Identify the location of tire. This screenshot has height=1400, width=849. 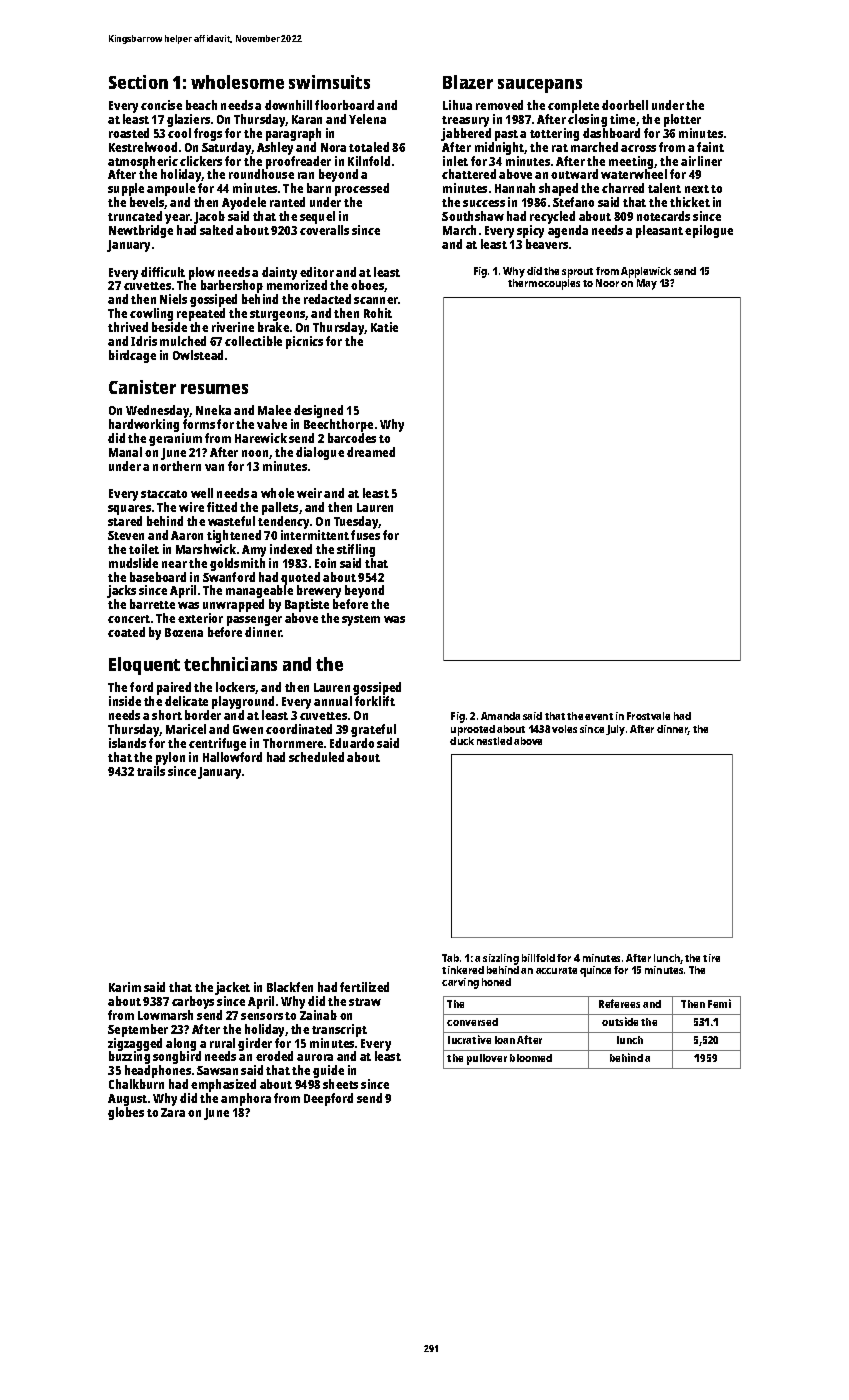
(711, 958).
